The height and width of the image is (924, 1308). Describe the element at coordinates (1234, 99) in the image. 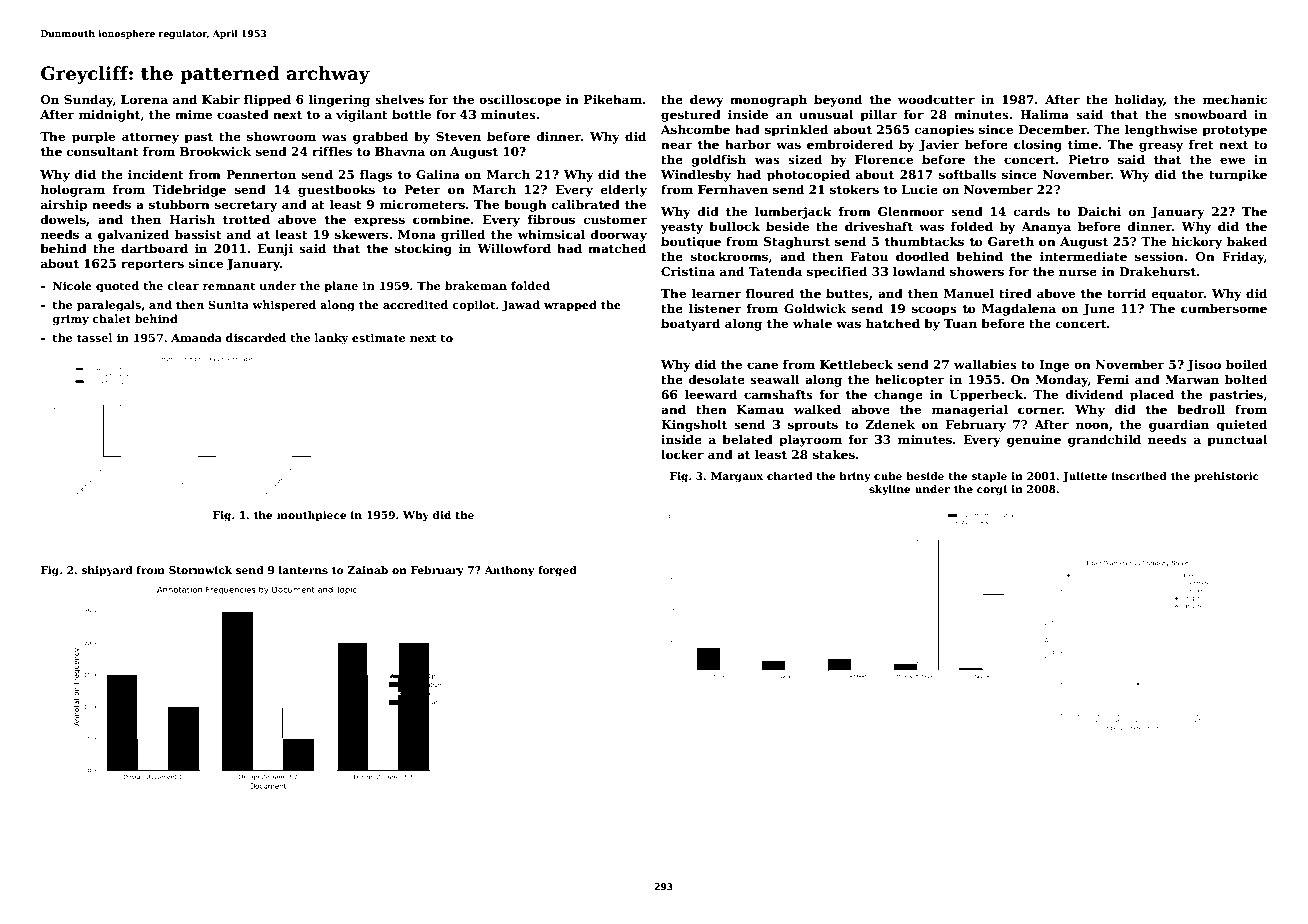

I see `mechanic` at that location.
